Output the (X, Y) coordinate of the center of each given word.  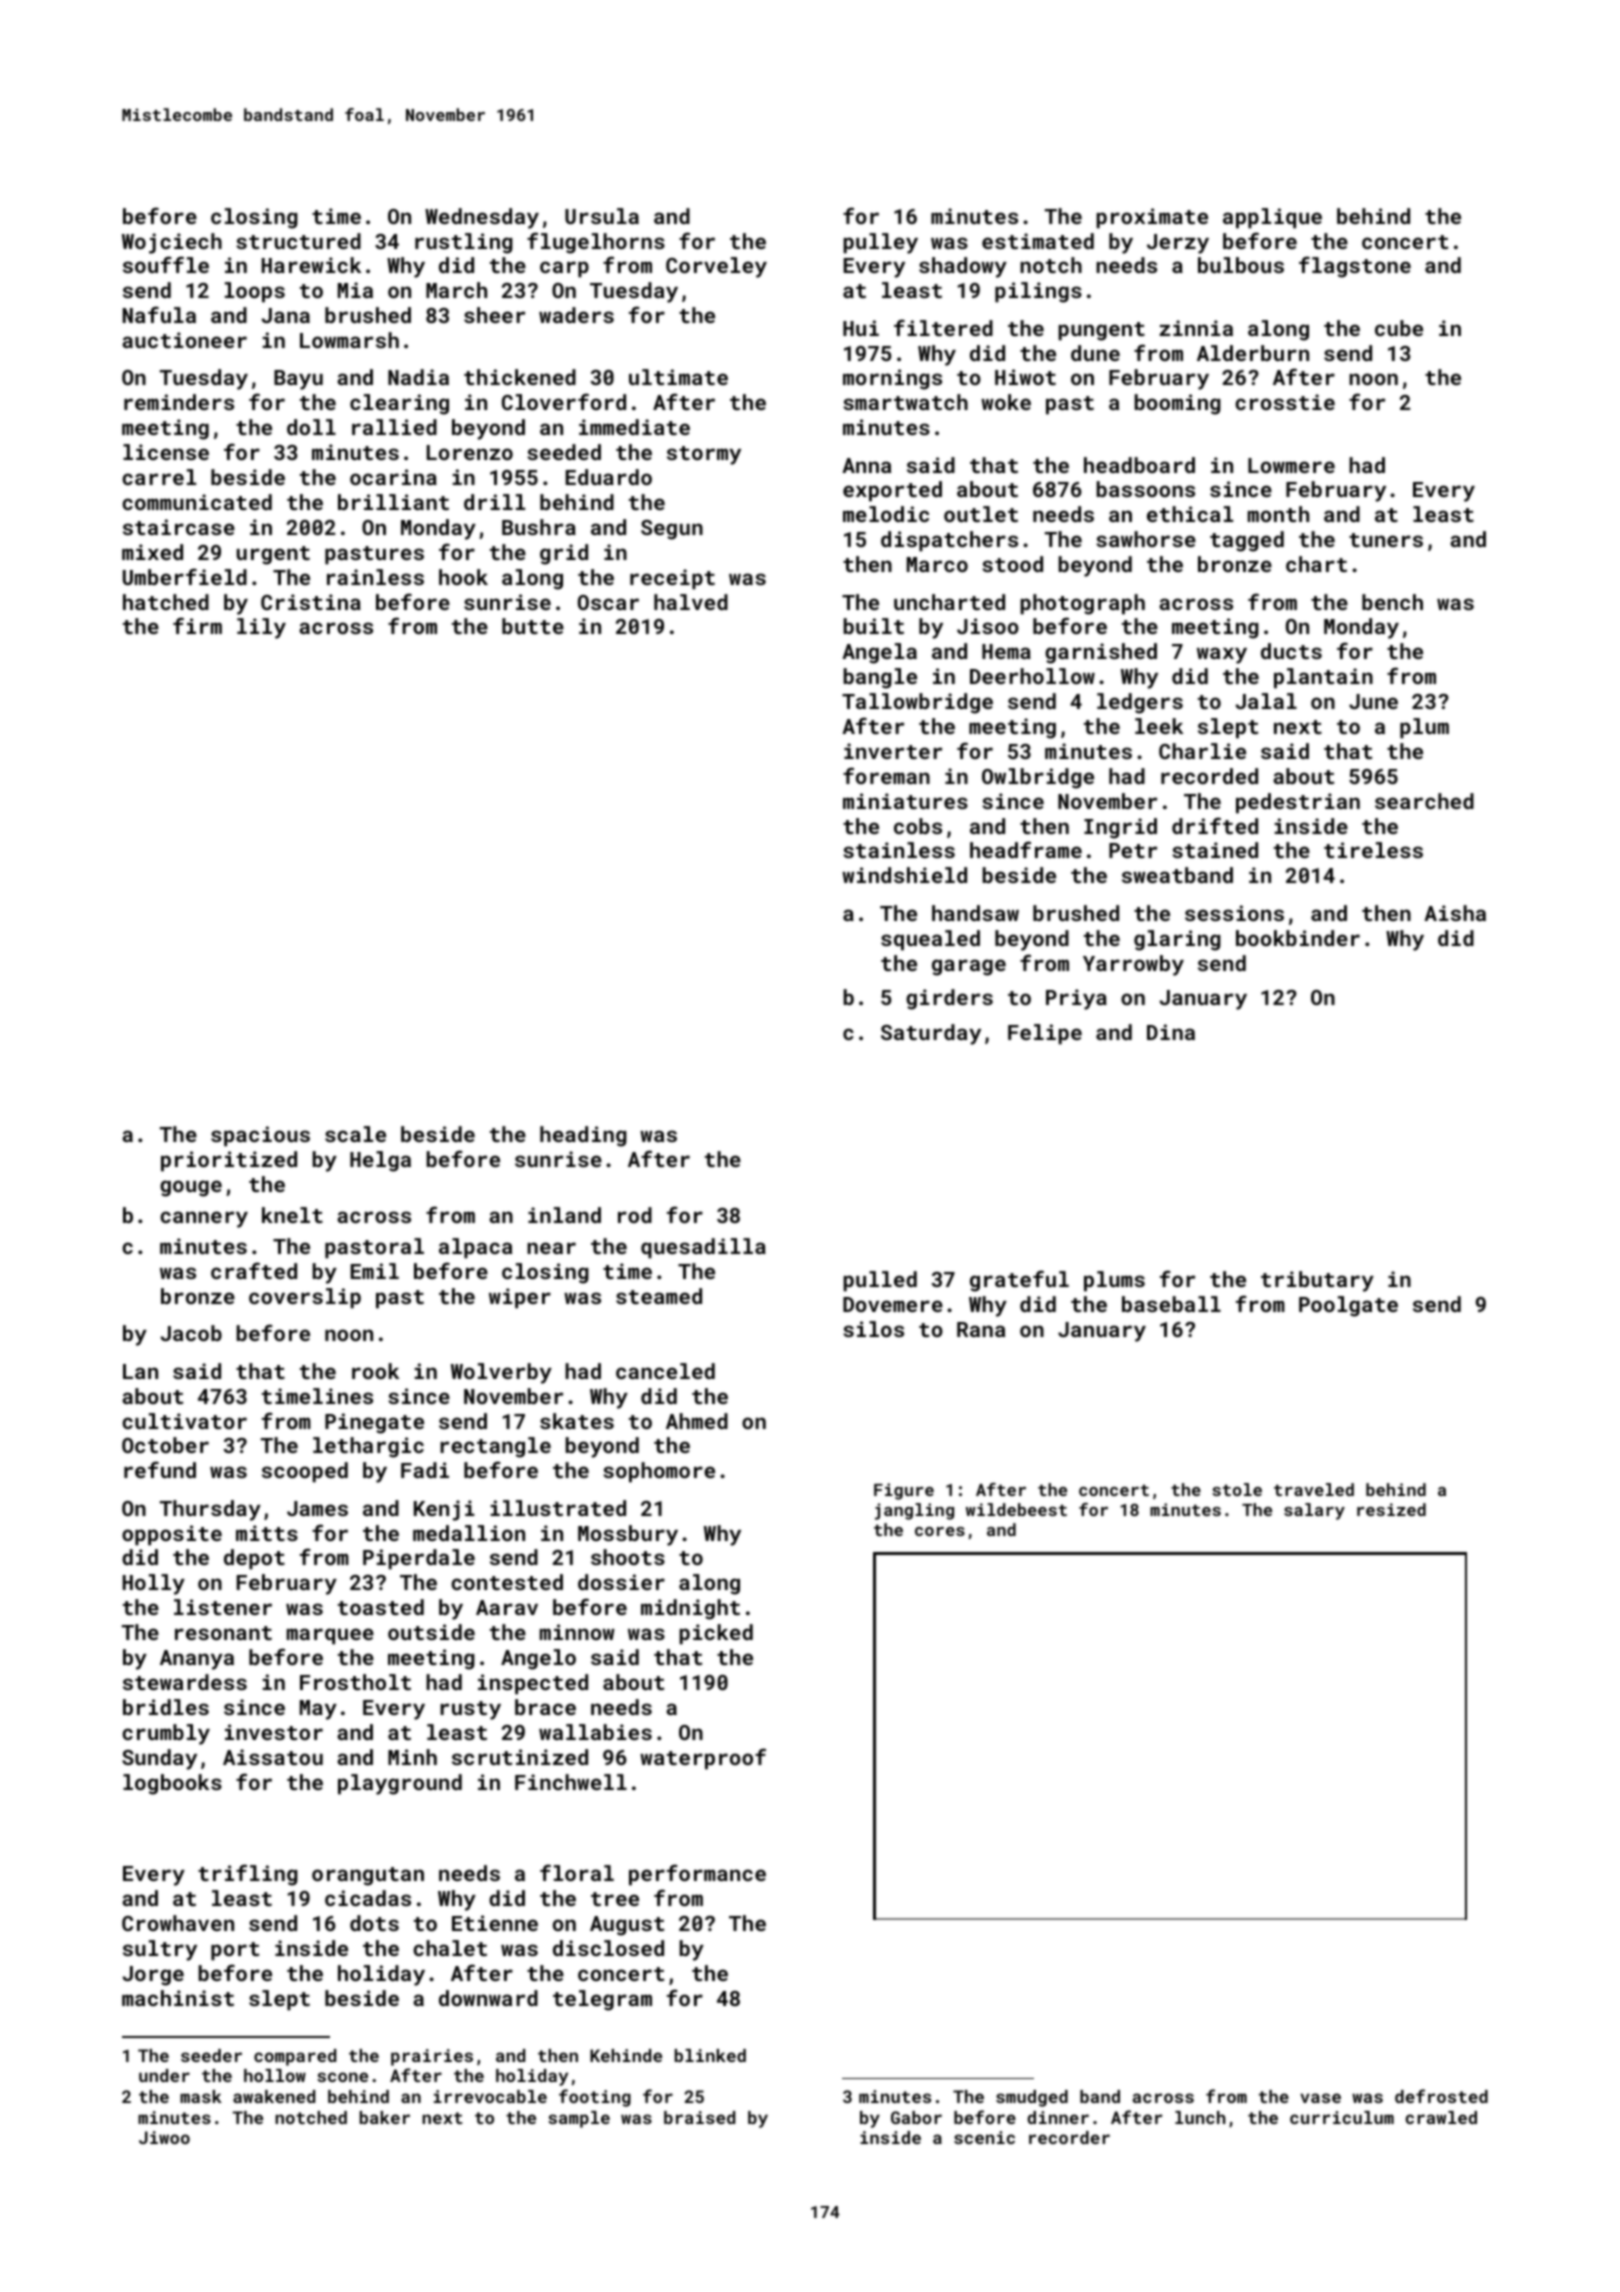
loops (255, 292)
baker (385, 2117)
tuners (1386, 540)
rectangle (495, 1447)
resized (1391, 1509)
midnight (690, 1609)
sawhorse (1146, 539)
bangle (880, 678)
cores (940, 1531)
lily (261, 628)
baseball (1171, 1304)
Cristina (311, 602)
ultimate (678, 377)
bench (1392, 602)
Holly (154, 1584)
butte (533, 626)
